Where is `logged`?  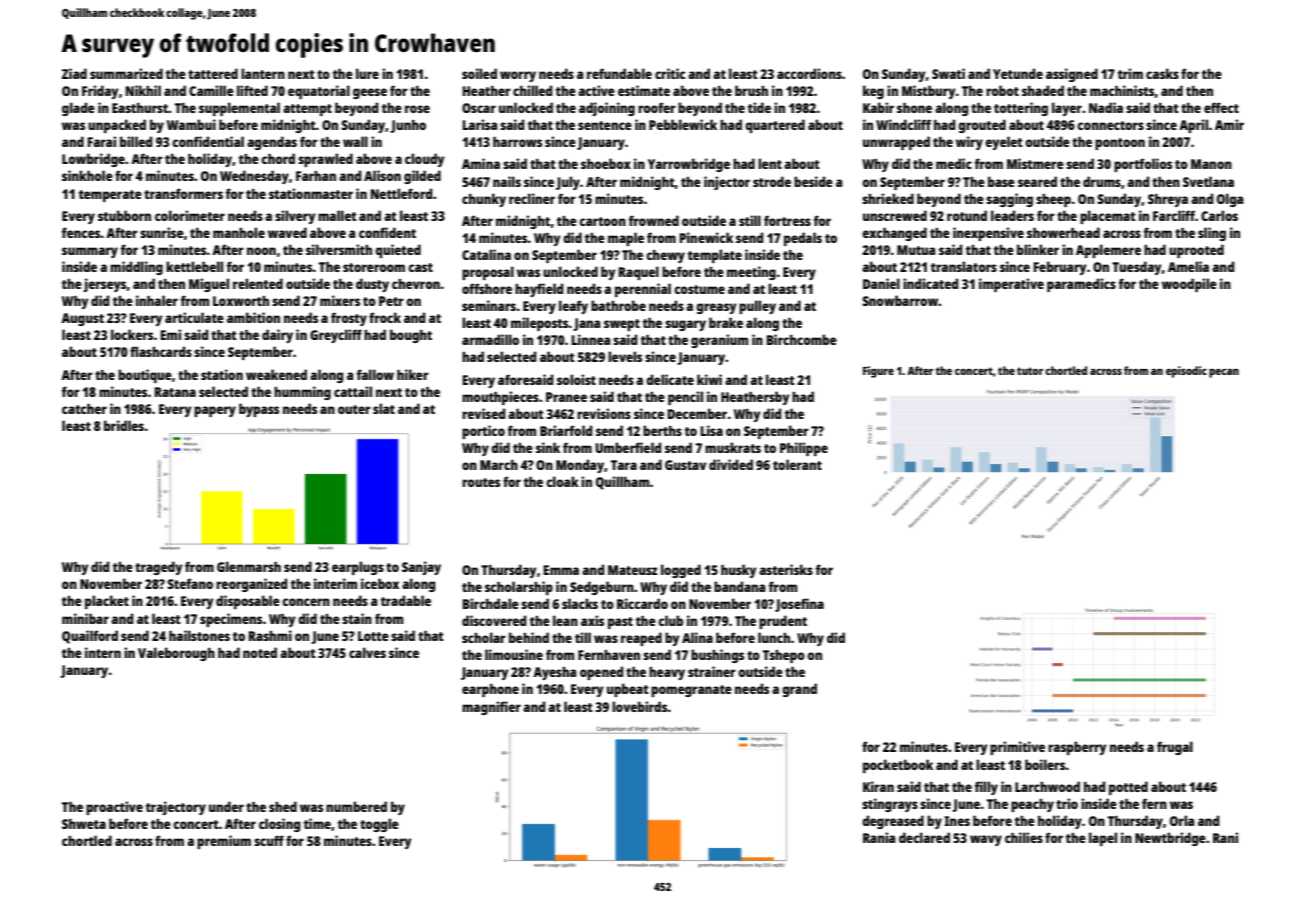
logged is located at coordinates (681, 571).
